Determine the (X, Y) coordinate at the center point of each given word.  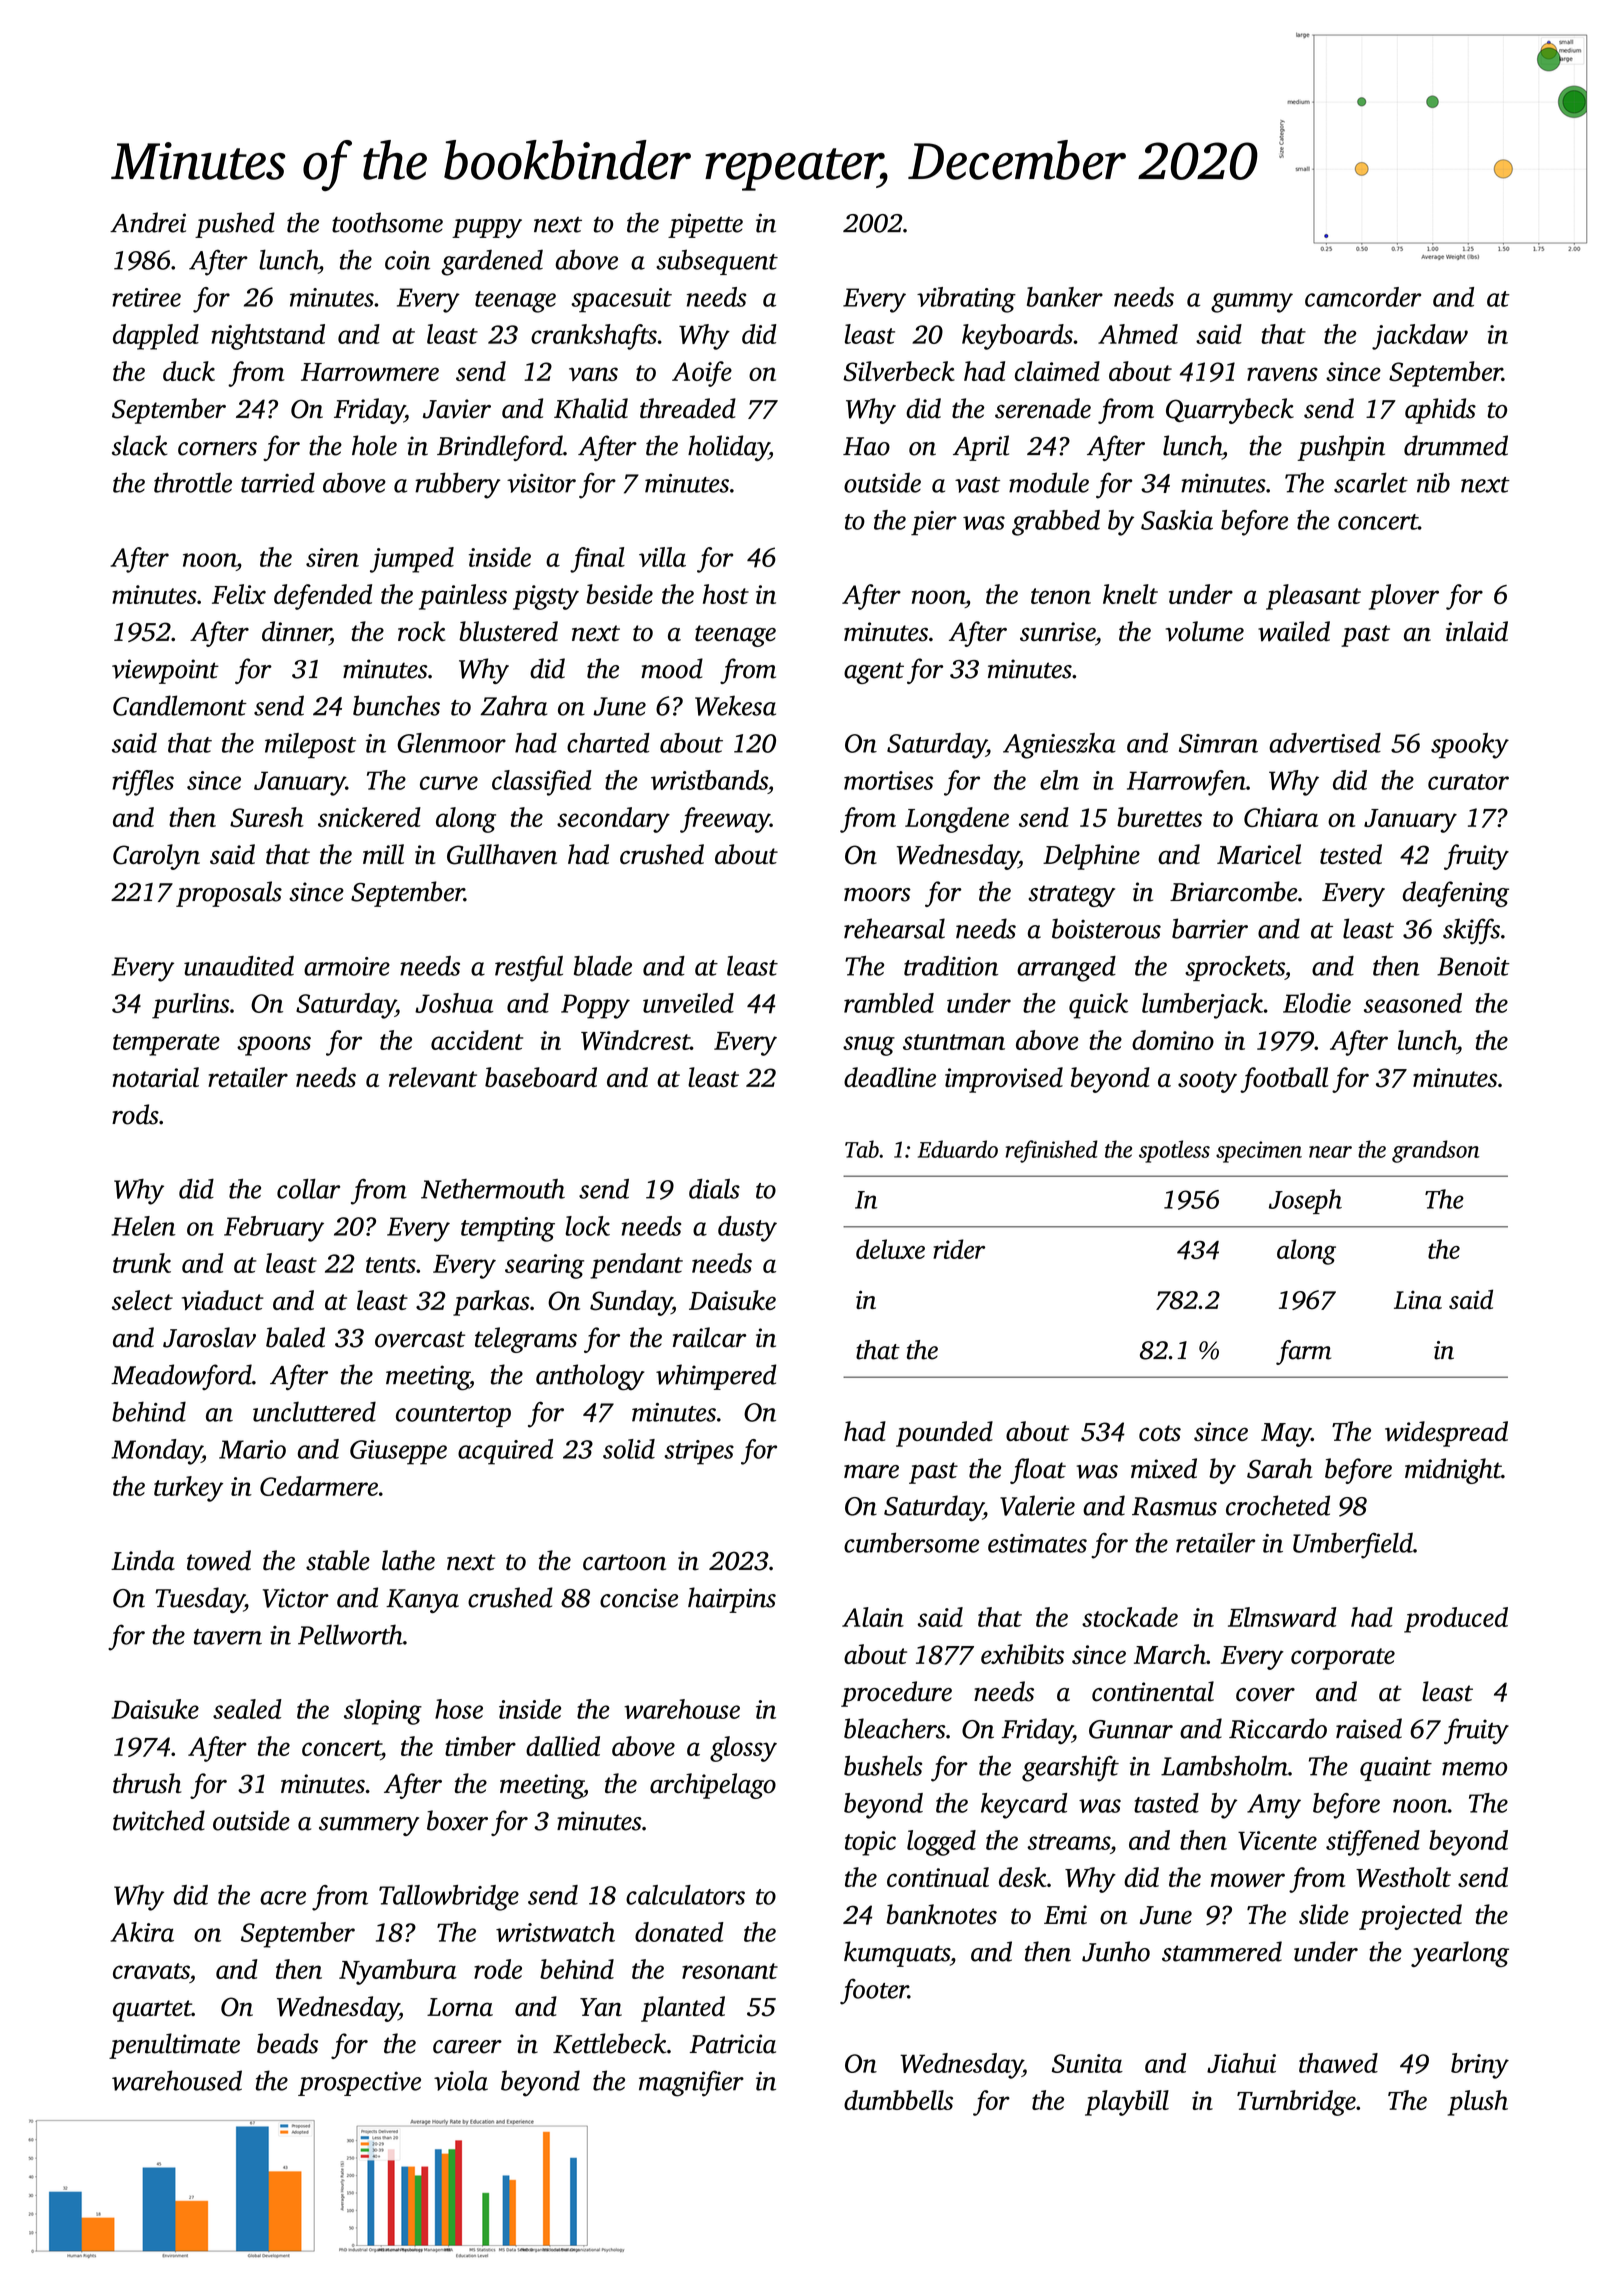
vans (593, 374)
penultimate (174, 2046)
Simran (1218, 743)
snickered (369, 817)
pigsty (546, 597)
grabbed (1056, 523)
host (726, 594)
